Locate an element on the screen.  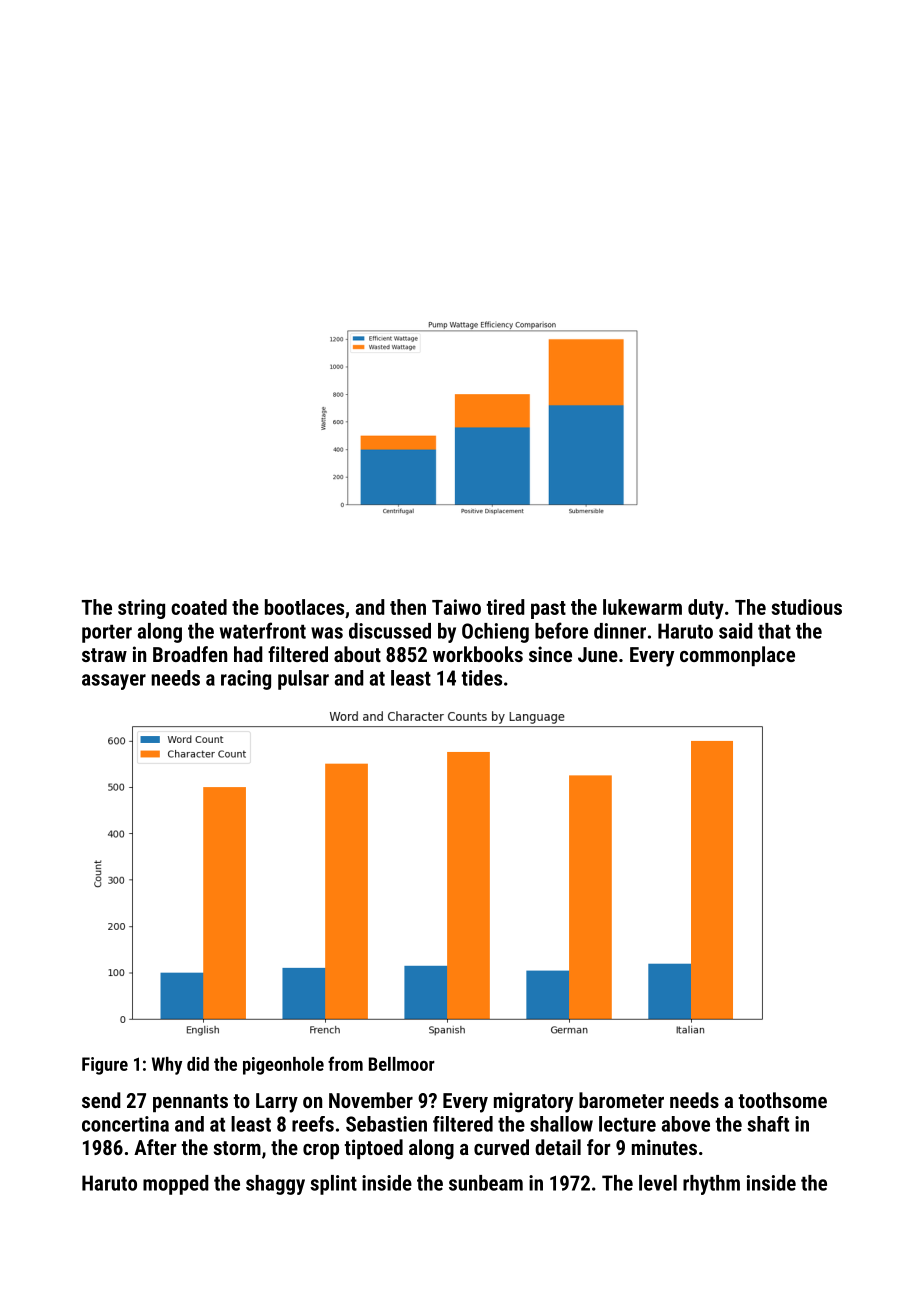
string is located at coordinates (141, 609).
